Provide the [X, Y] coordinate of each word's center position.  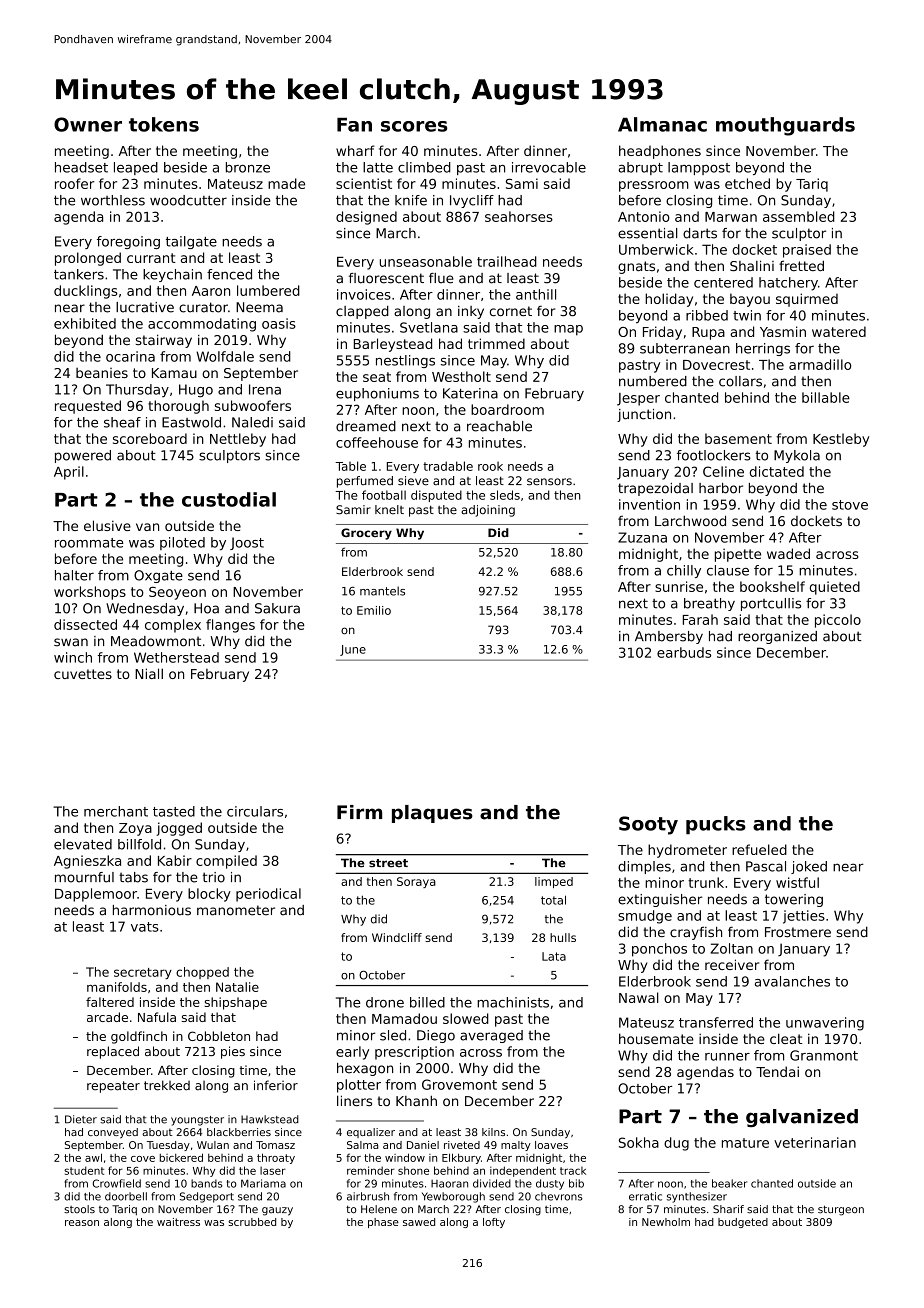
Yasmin [783, 331]
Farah [700, 619]
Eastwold [191, 422]
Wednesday [145, 609]
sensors [549, 482]
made [286, 183]
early [352, 1053]
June [353, 650]
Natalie [237, 987]
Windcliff [397, 937]
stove [850, 505]
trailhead [507, 261]
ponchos [659, 950]
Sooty [648, 825]
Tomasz [275, 1145]
